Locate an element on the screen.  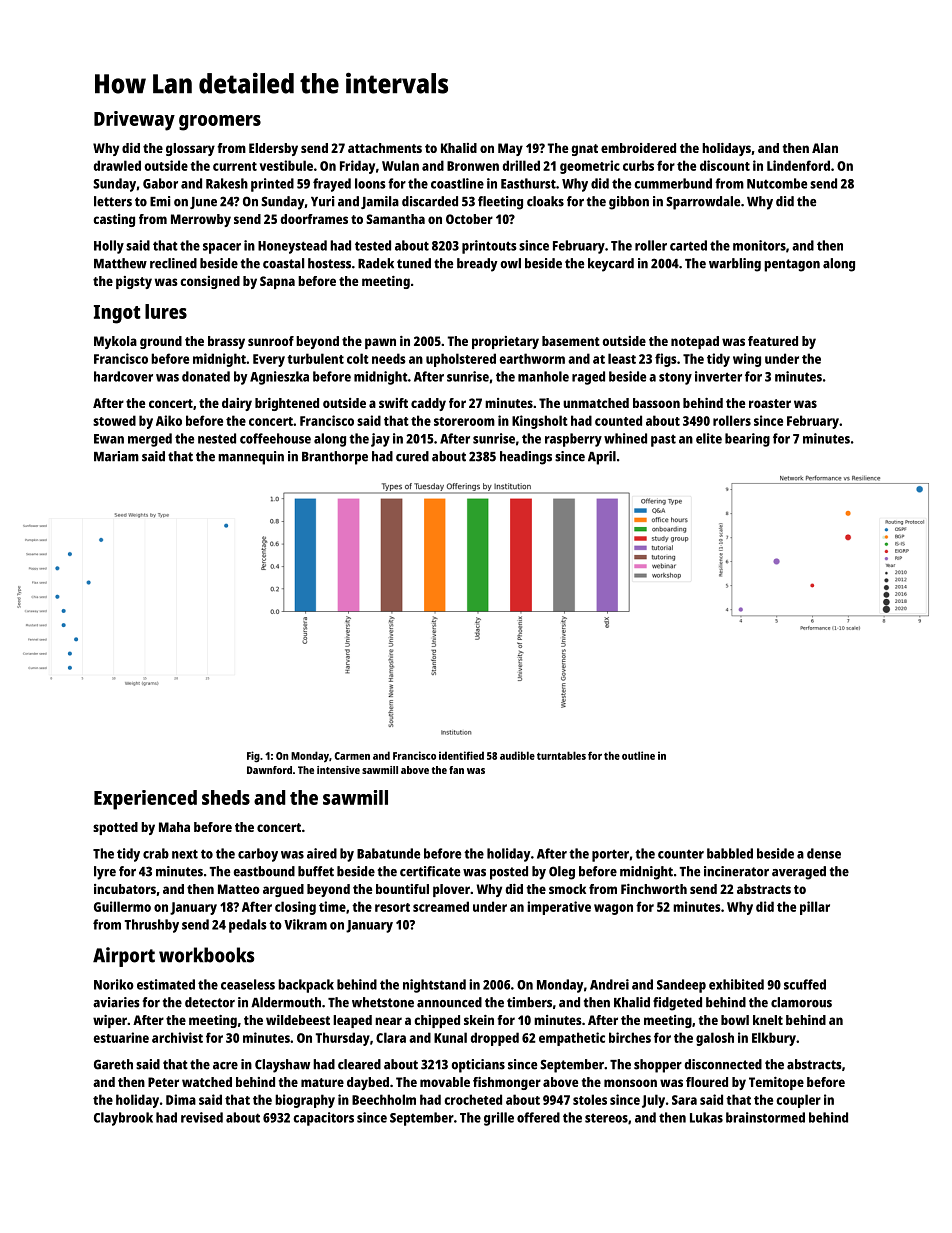
Sapna is located at coordinates (277, 282).
